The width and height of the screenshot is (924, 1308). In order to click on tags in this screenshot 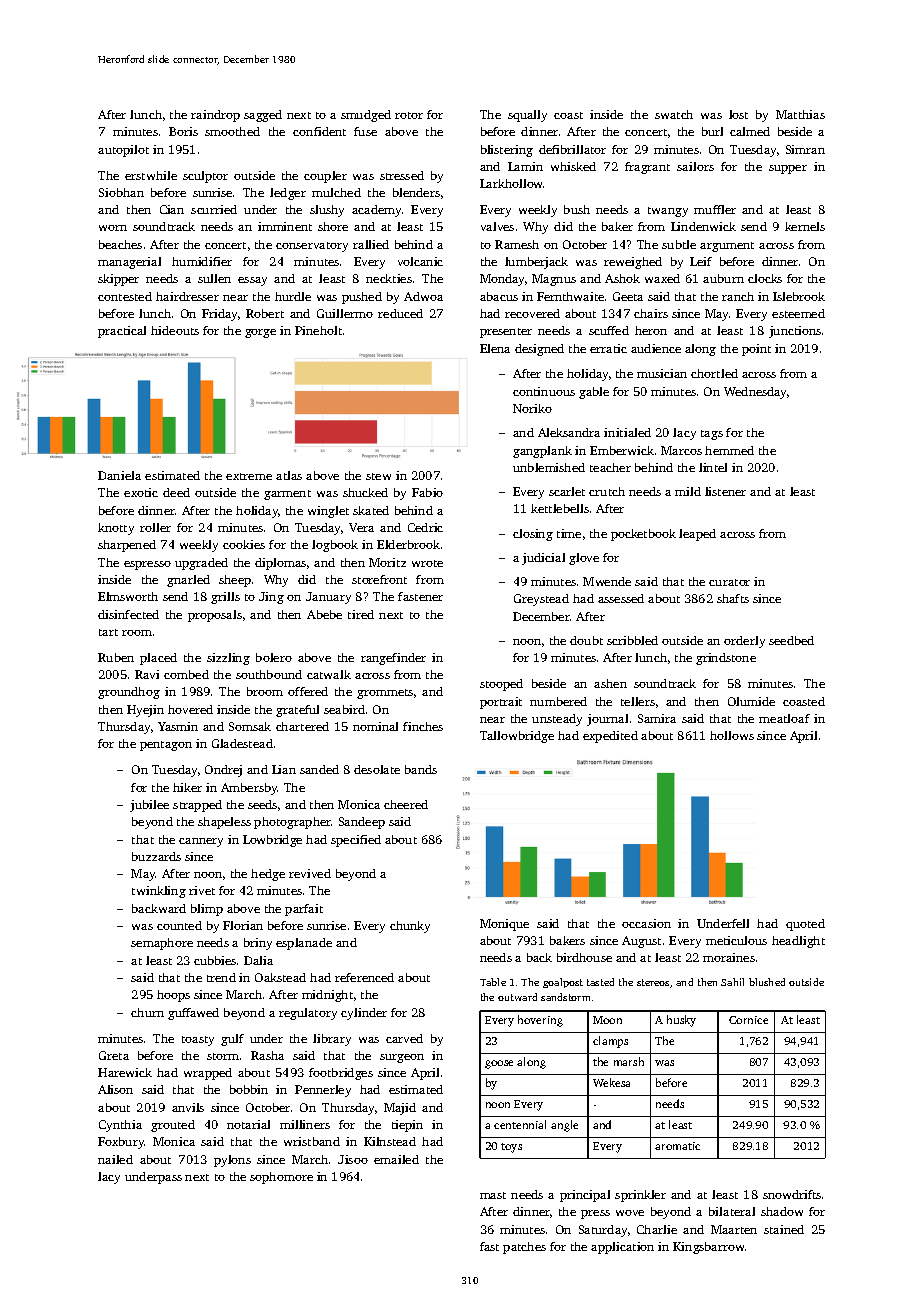, I will do `click(712, 435)`.
